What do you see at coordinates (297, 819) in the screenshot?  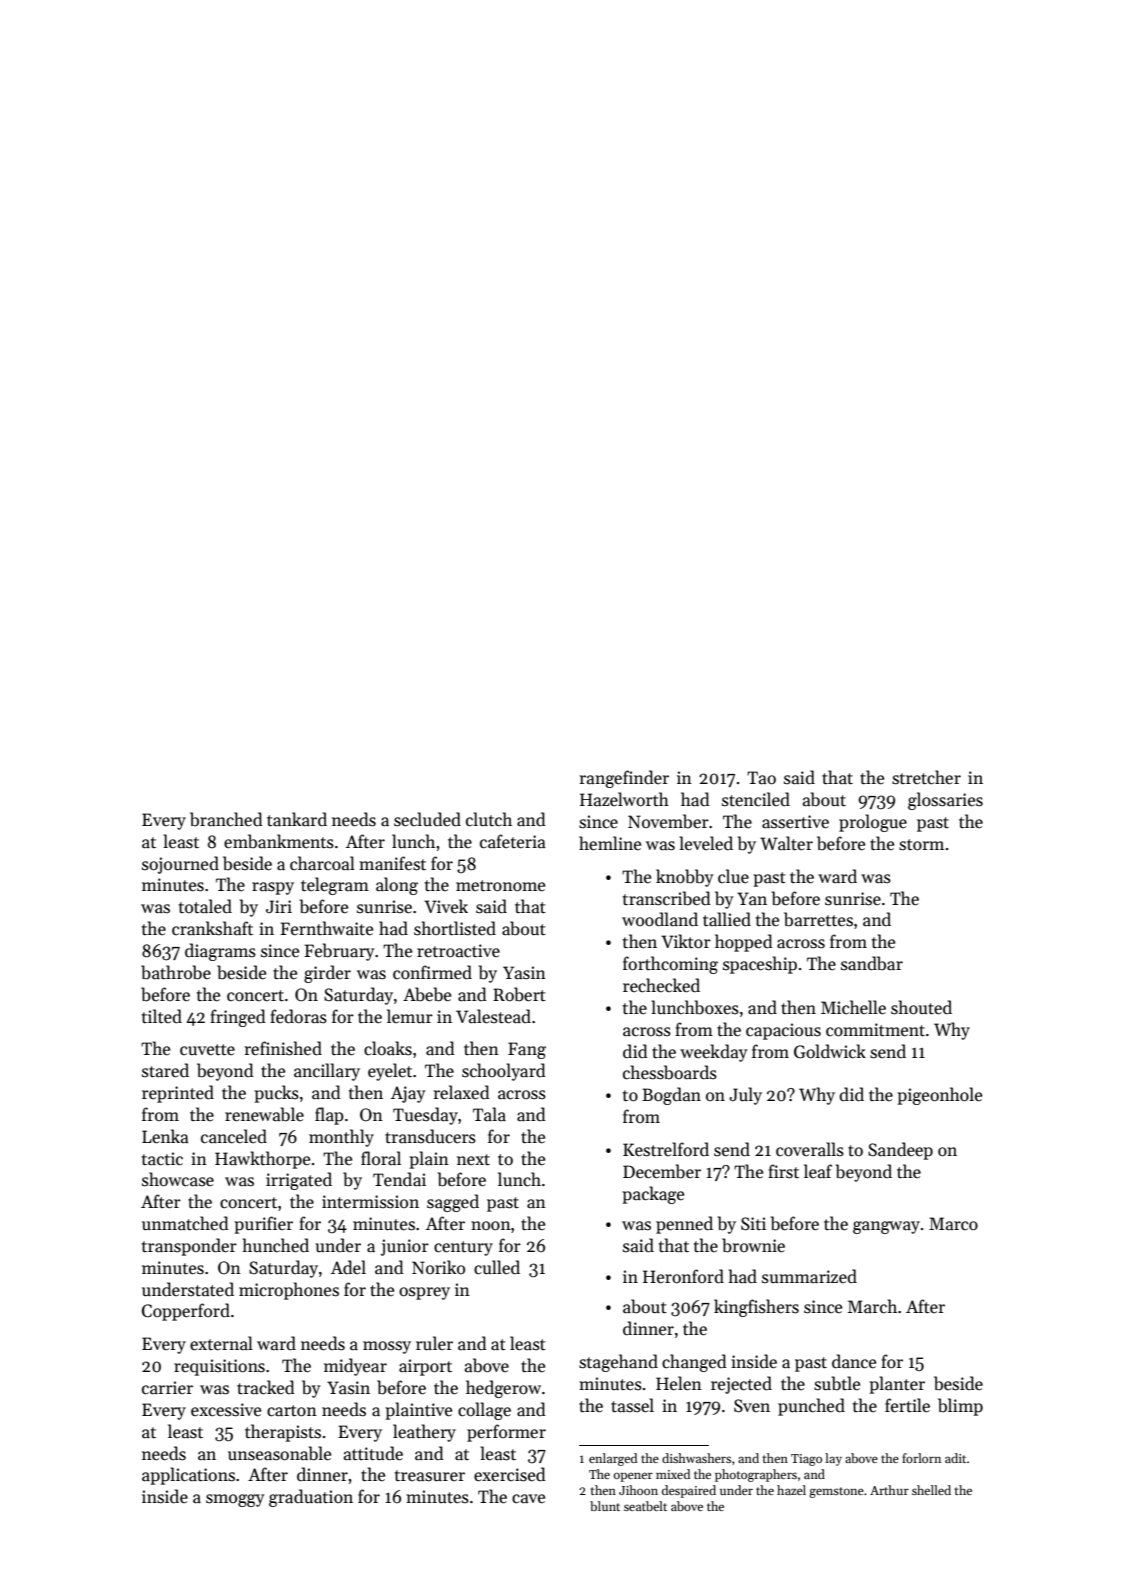 I see `tankard` at bounding box center [297, 819].
